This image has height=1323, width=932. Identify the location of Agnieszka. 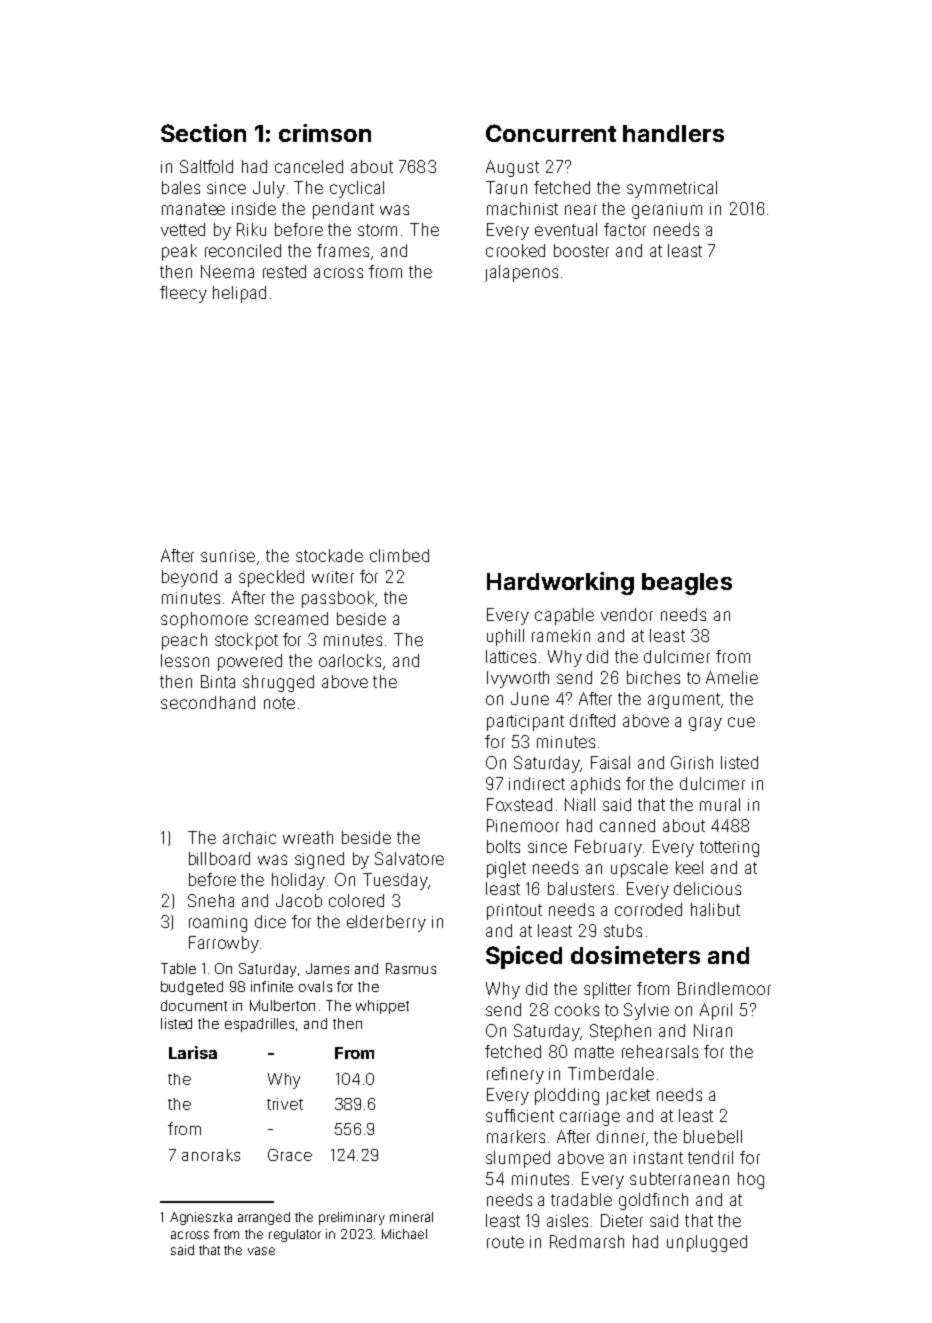
(201, 1218).
